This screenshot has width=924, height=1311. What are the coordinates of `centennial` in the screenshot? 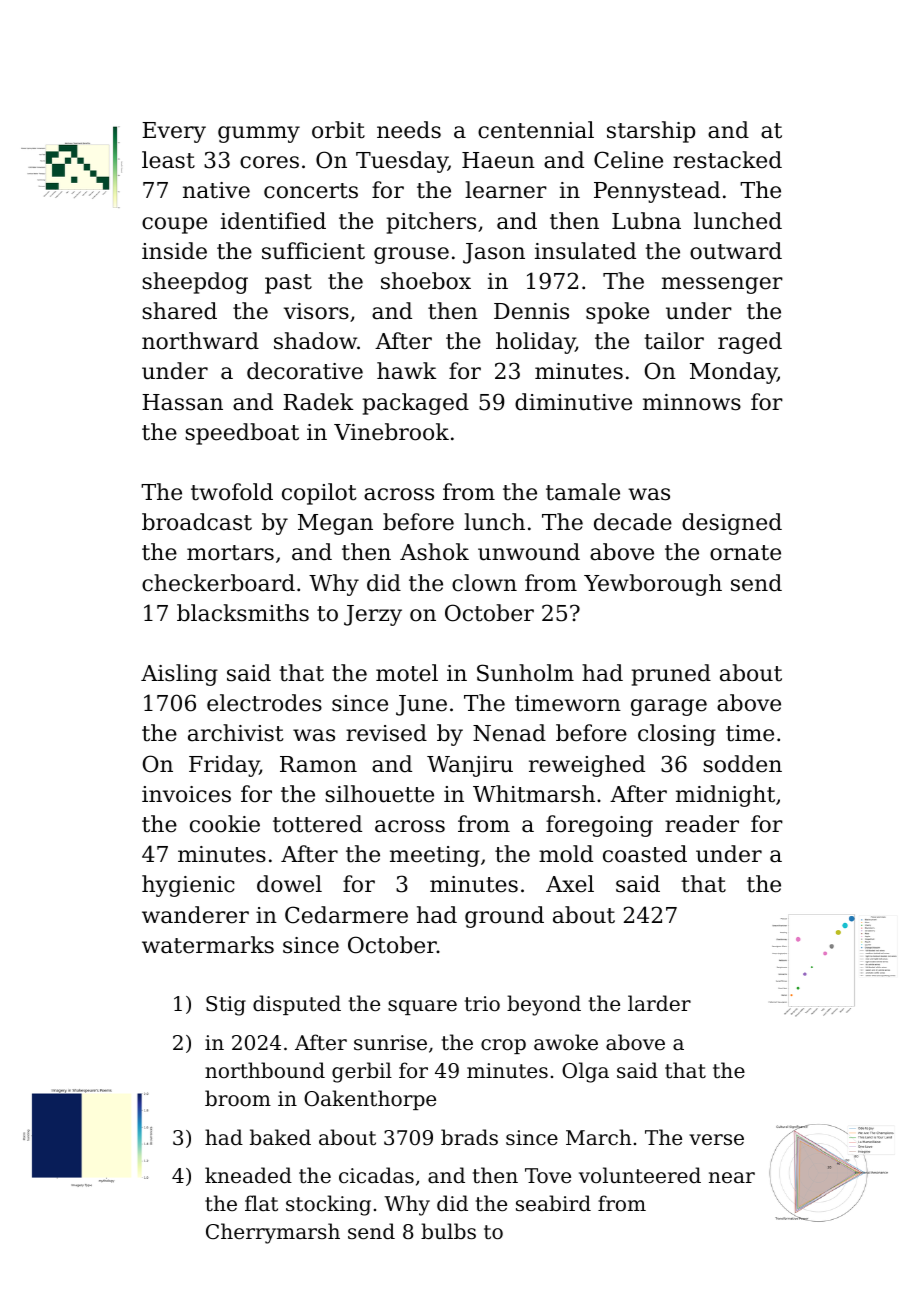 It's located at (536, 130).
